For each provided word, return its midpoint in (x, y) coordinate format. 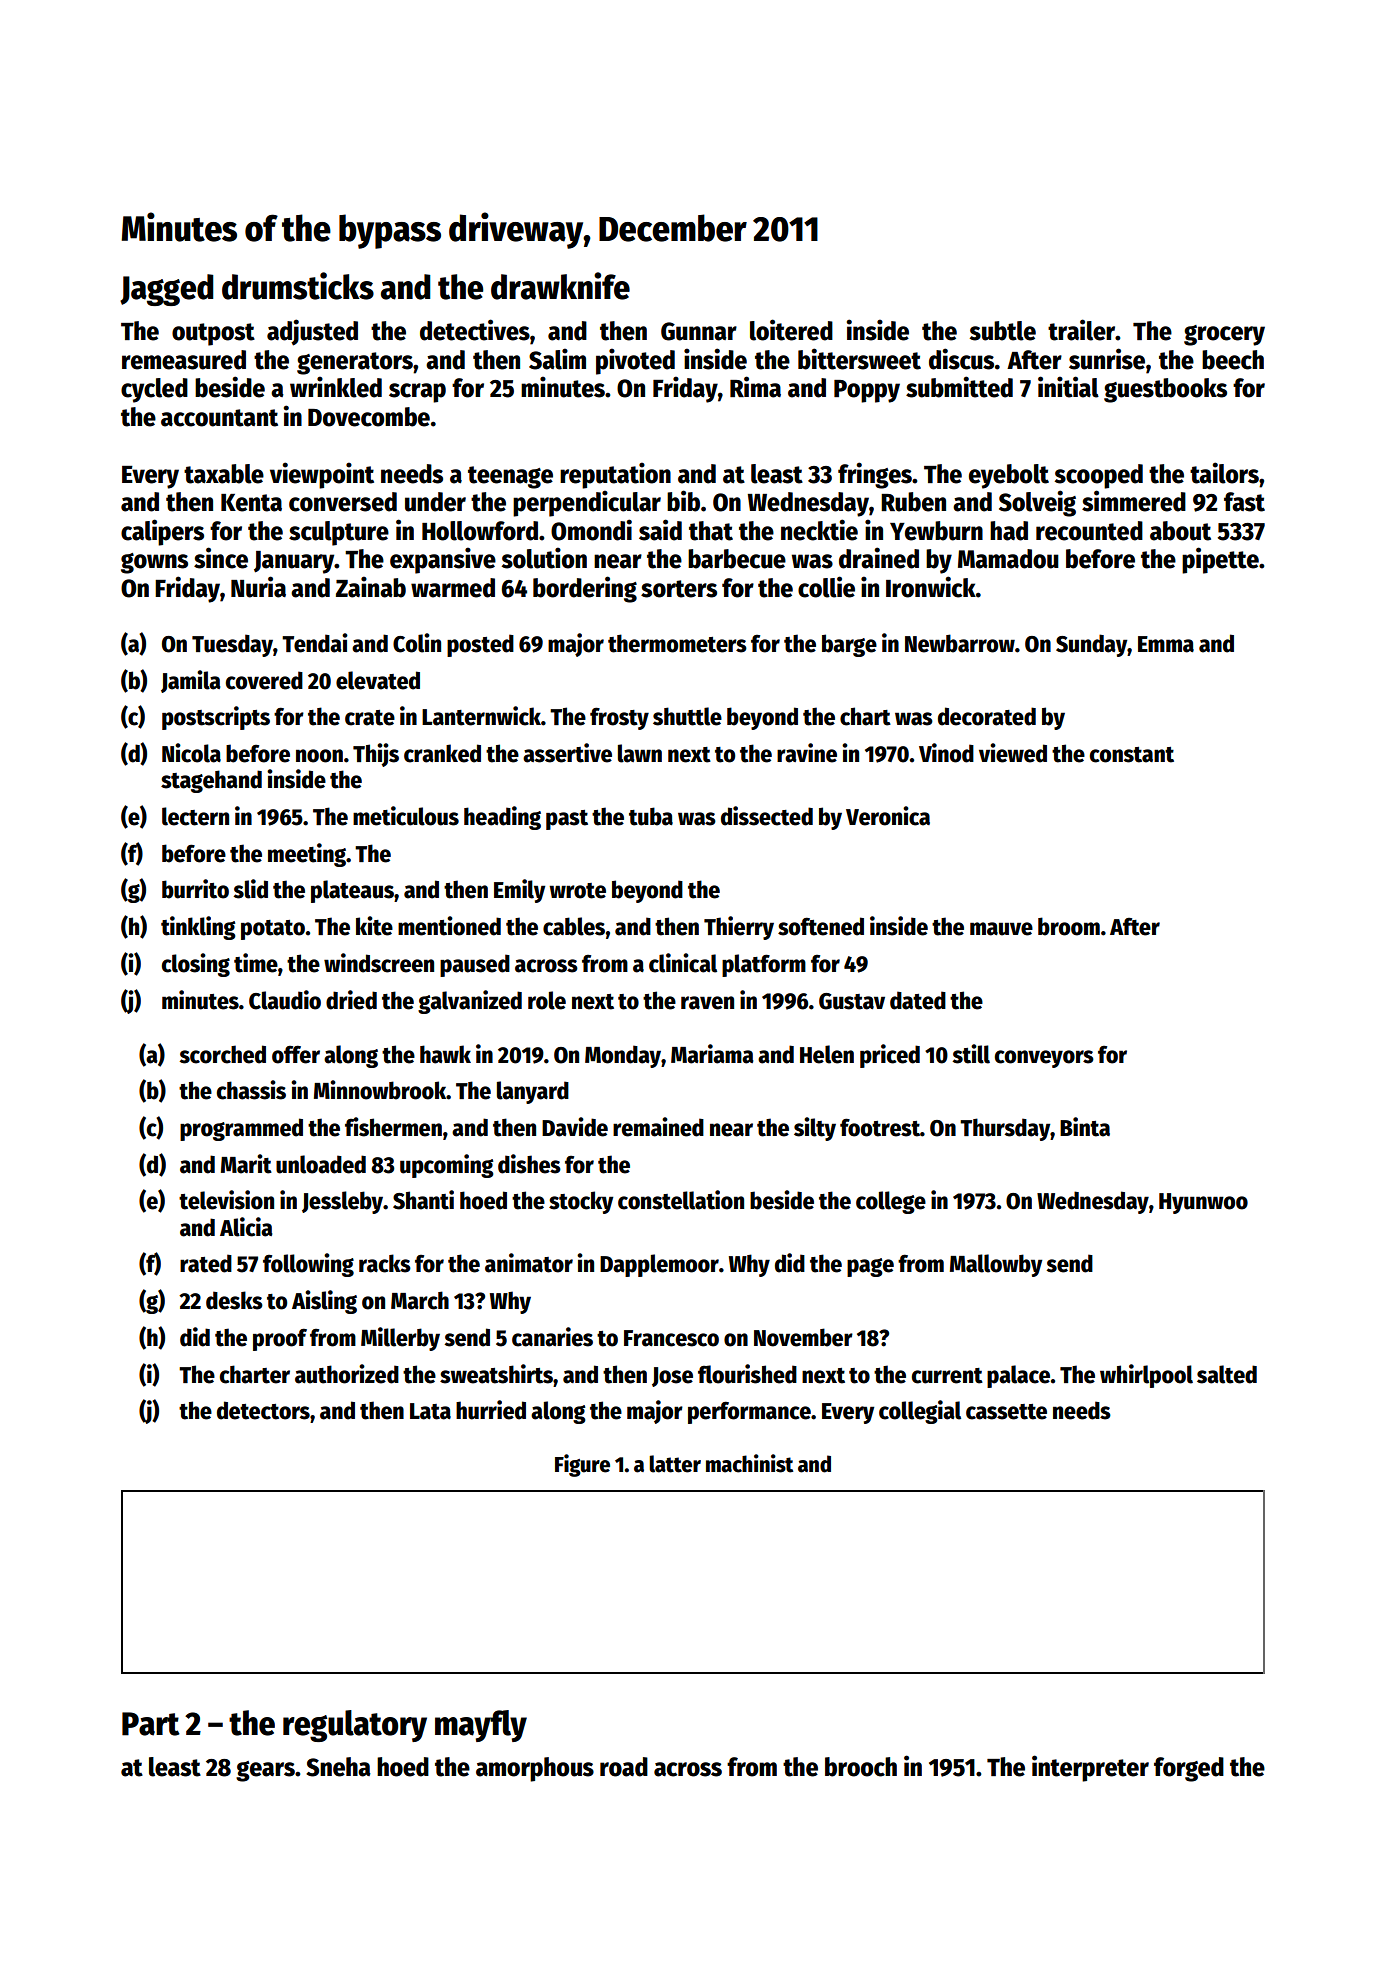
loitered (791, 330)
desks (234, 1300)
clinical (683, 963)
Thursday (1005, 1129)
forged (1189, 1769)
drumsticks (298, 286)
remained (658, 1127)
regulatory (355, 1726)
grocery (1224, 335)
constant (1132, 755)
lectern (195, 816)
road (624, 1767)
